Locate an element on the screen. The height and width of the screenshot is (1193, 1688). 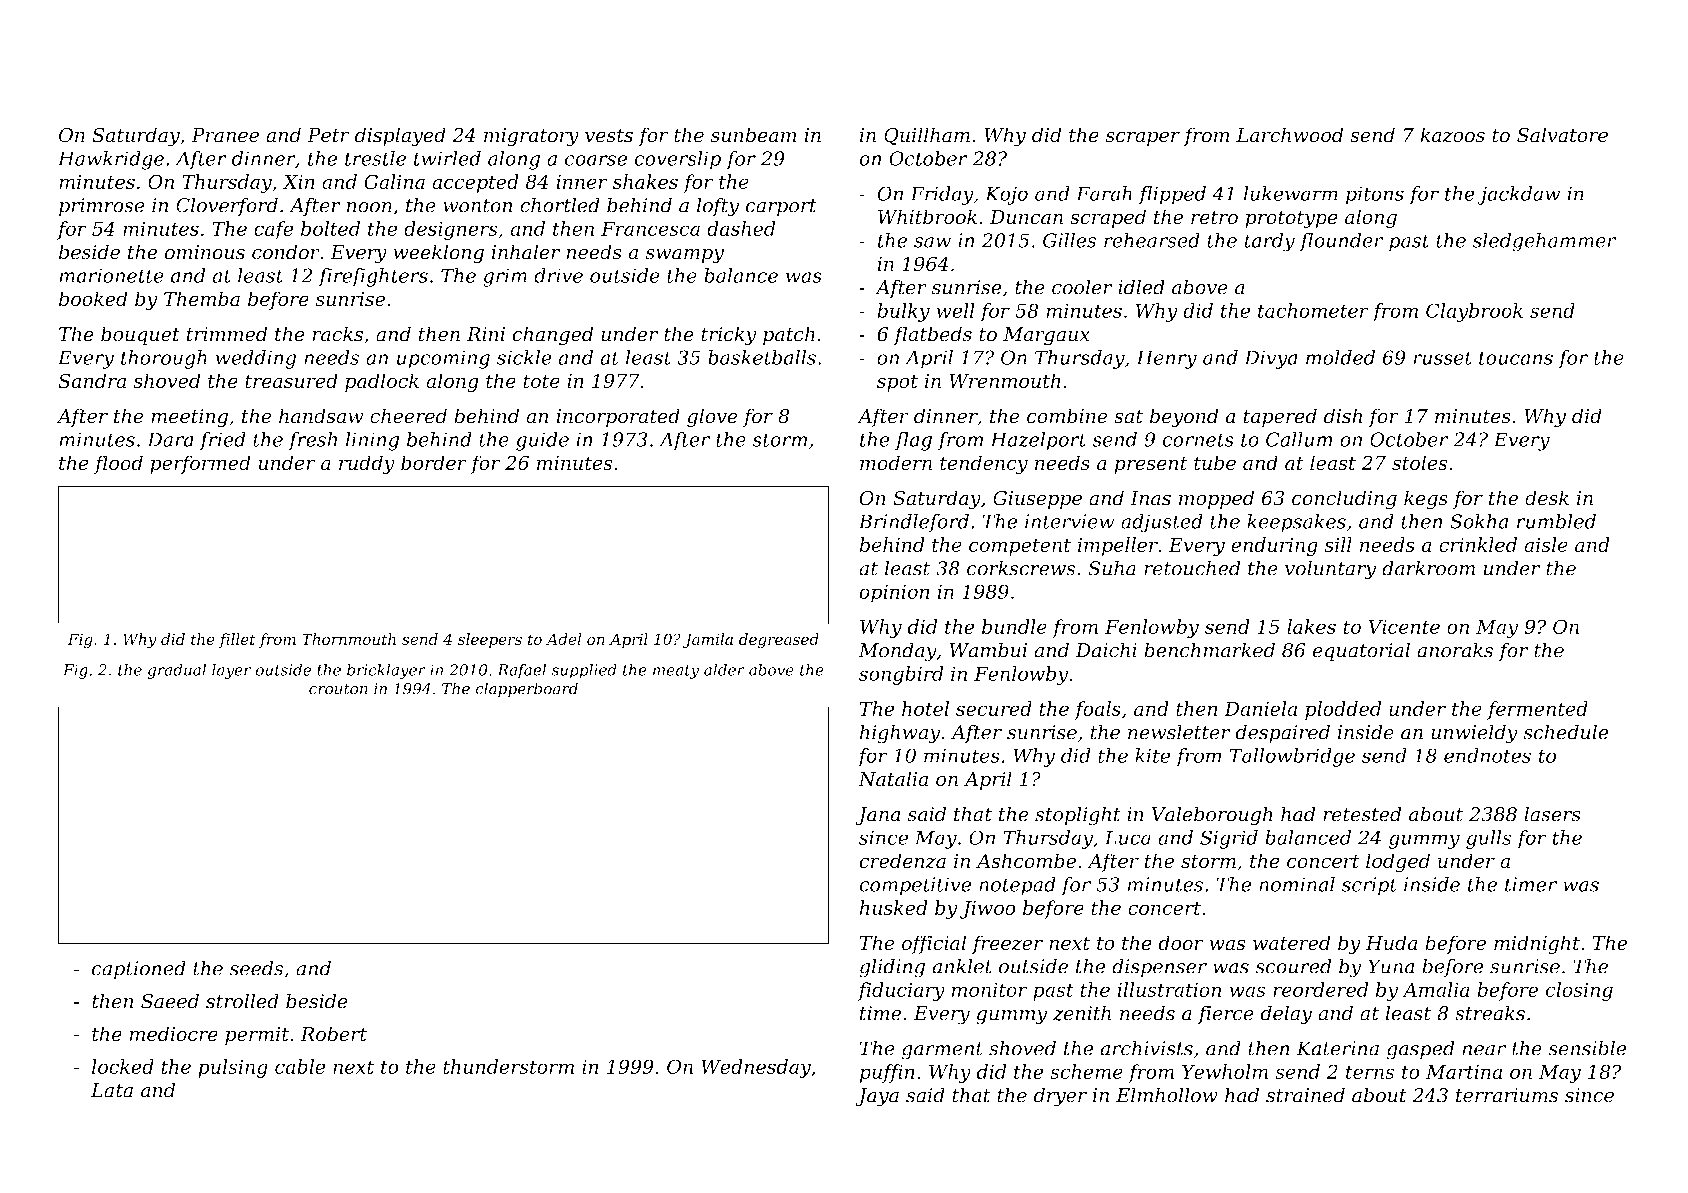
ruddy is located at coordinates (367, 464).
